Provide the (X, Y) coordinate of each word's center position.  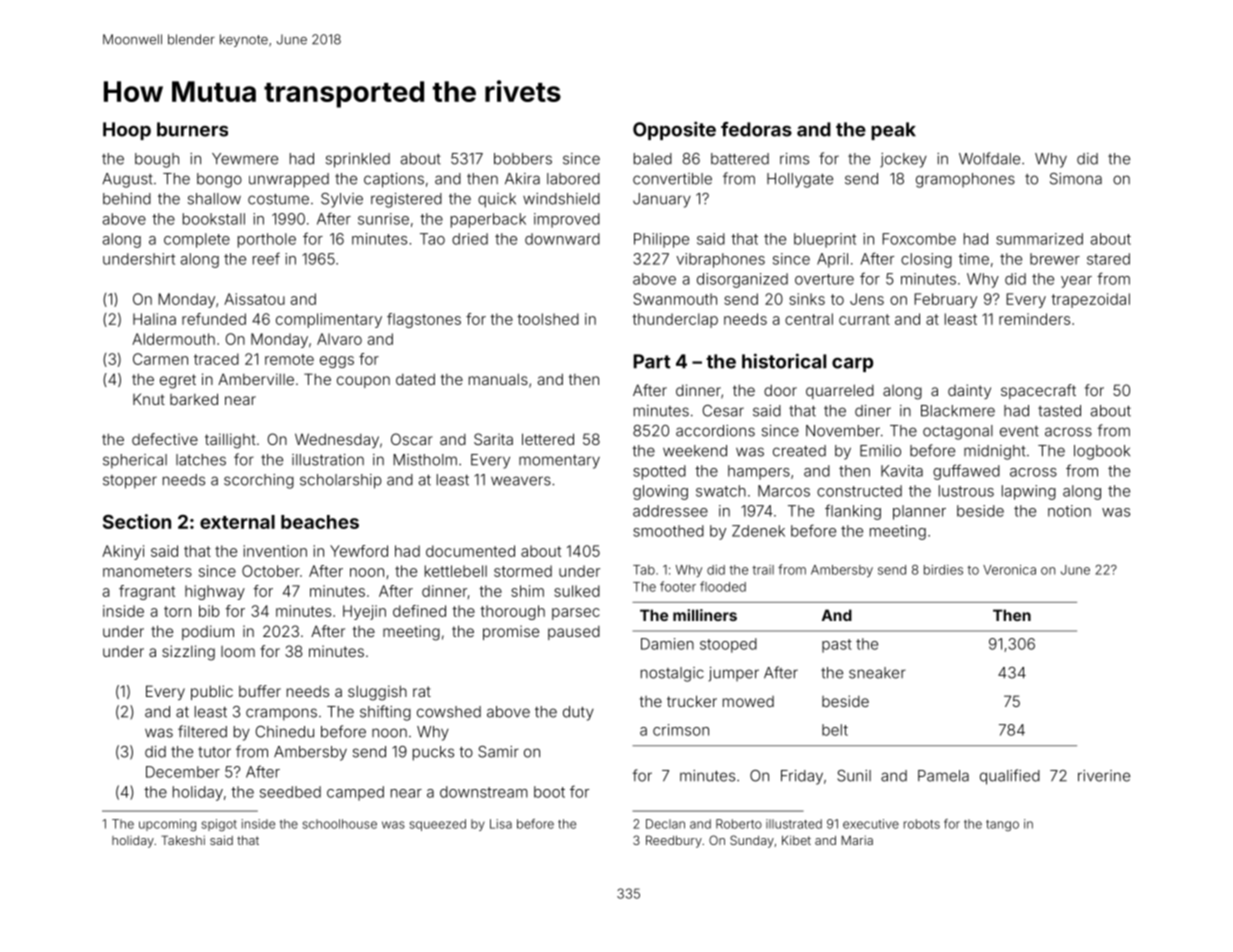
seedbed (290, 792)
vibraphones (720, 260)
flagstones (424, 320)
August (127, 180)
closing (926, 260)
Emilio (880, 451)
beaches (320, 522)
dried (470, 239)
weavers (521, 481)
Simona (1076, 179)
